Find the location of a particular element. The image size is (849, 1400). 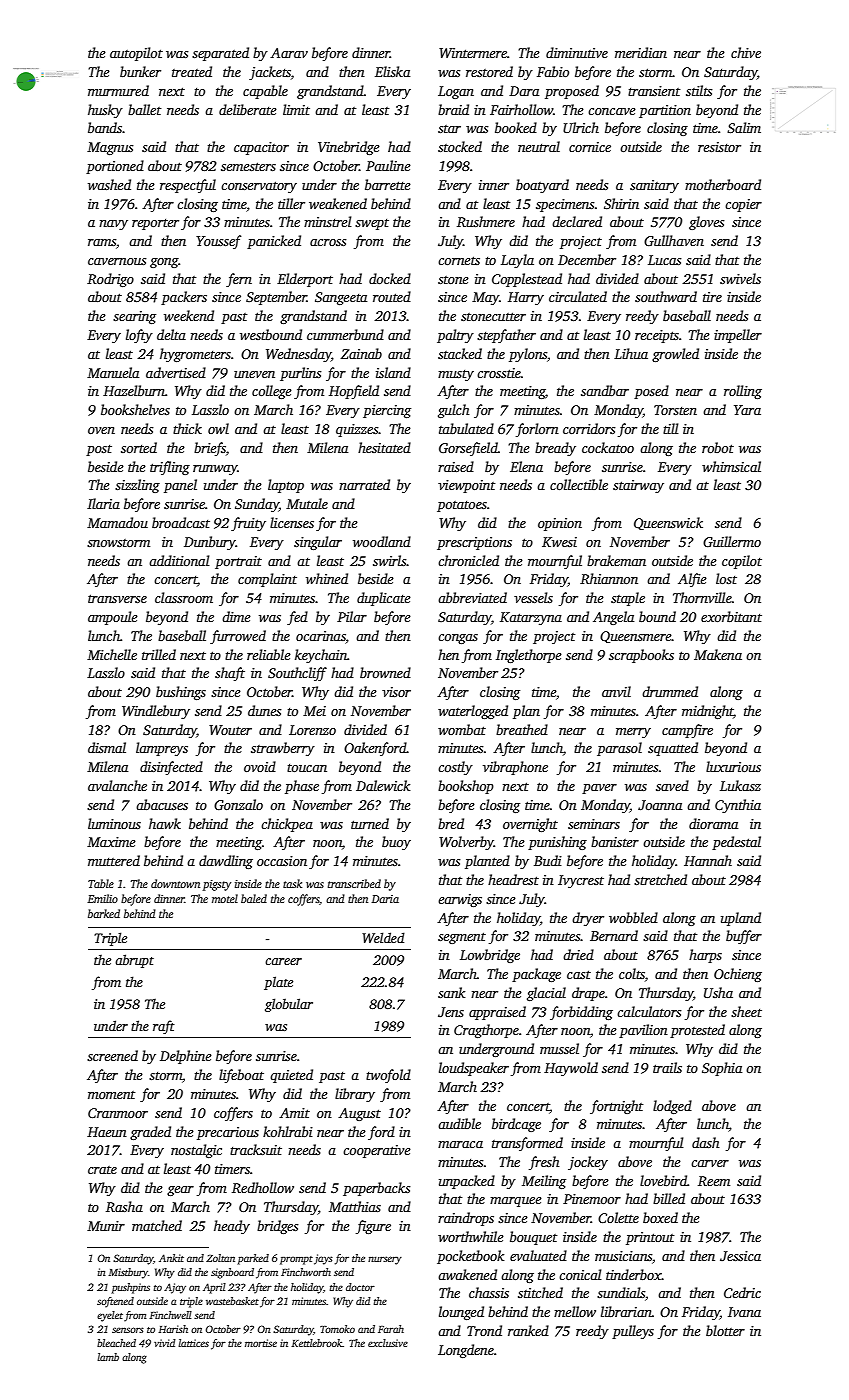

library is located at coordinates (355, 1095).
